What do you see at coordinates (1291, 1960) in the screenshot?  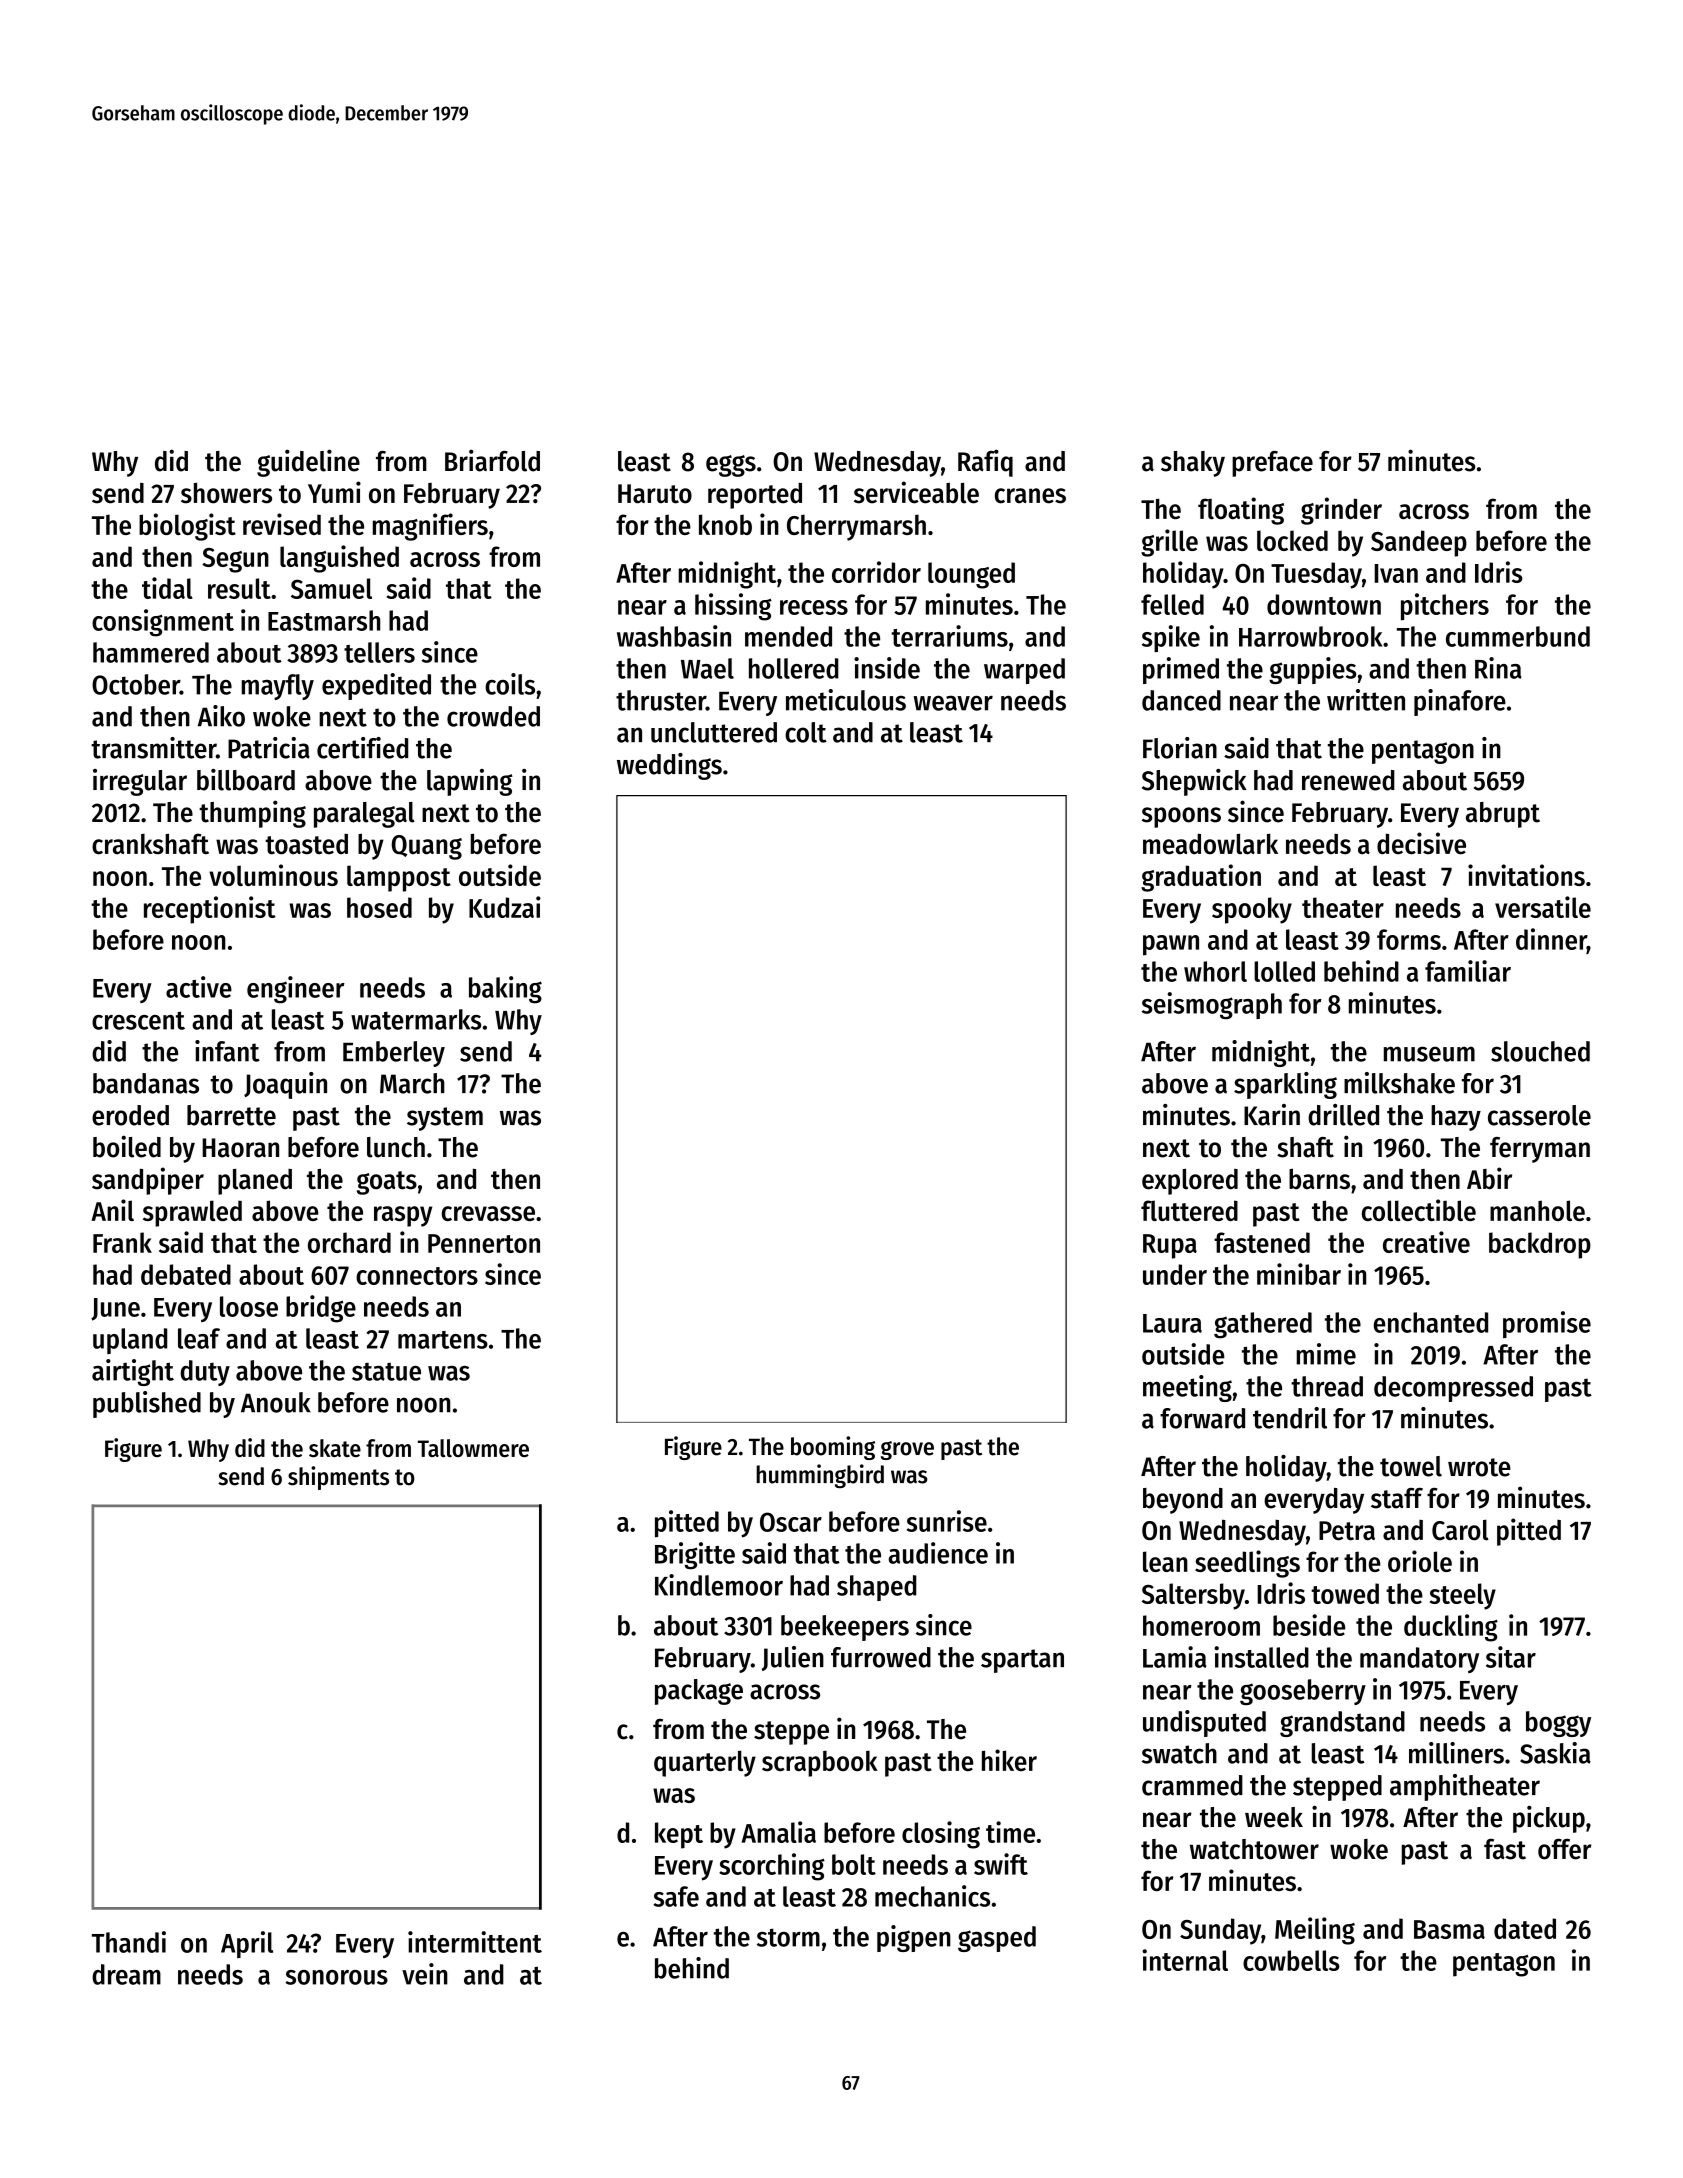 I see `cowbells` at bounding box center [1291, 1960].
